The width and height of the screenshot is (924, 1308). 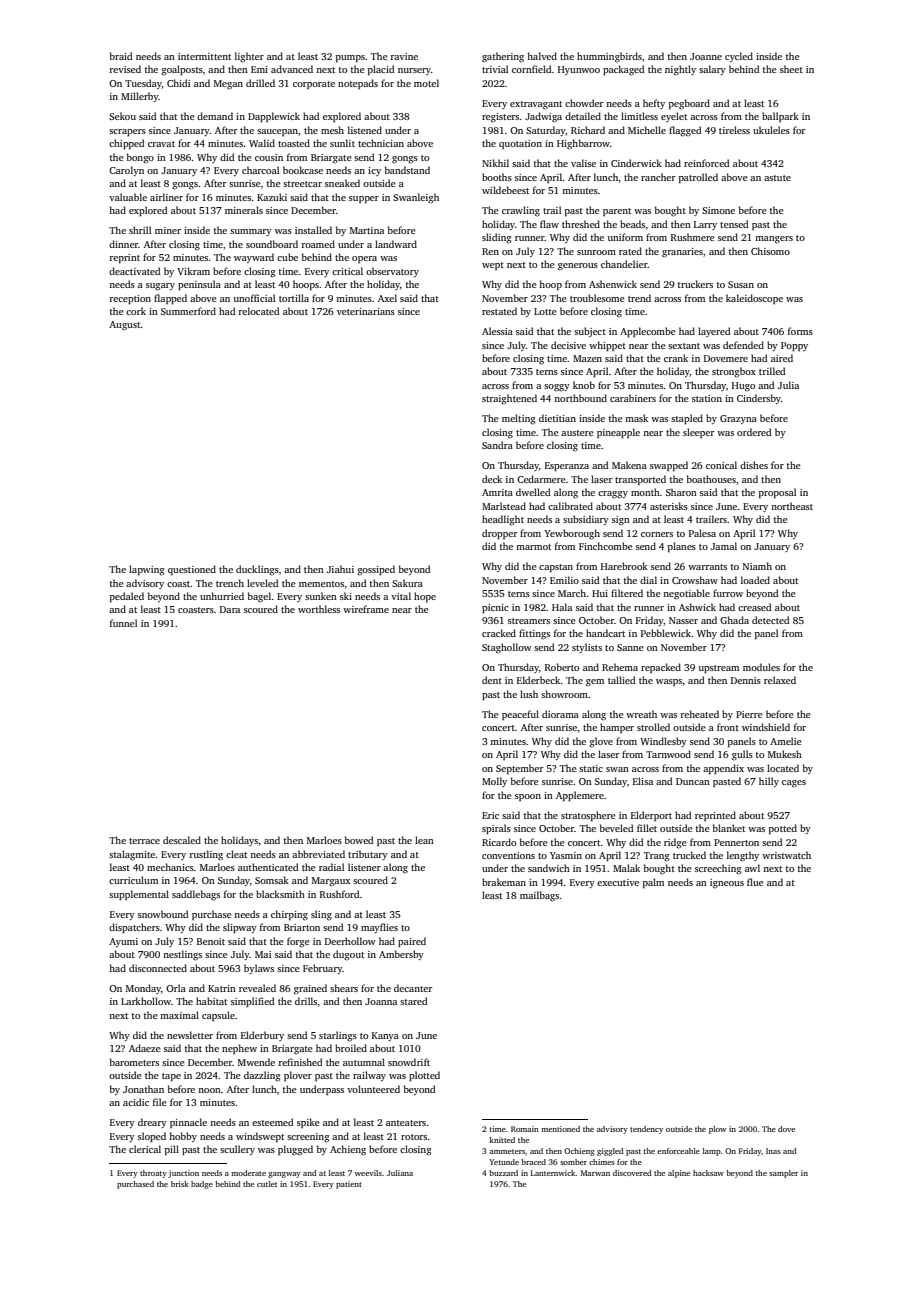 I want to click on Pebblewick, so click(x=666, y=633).
